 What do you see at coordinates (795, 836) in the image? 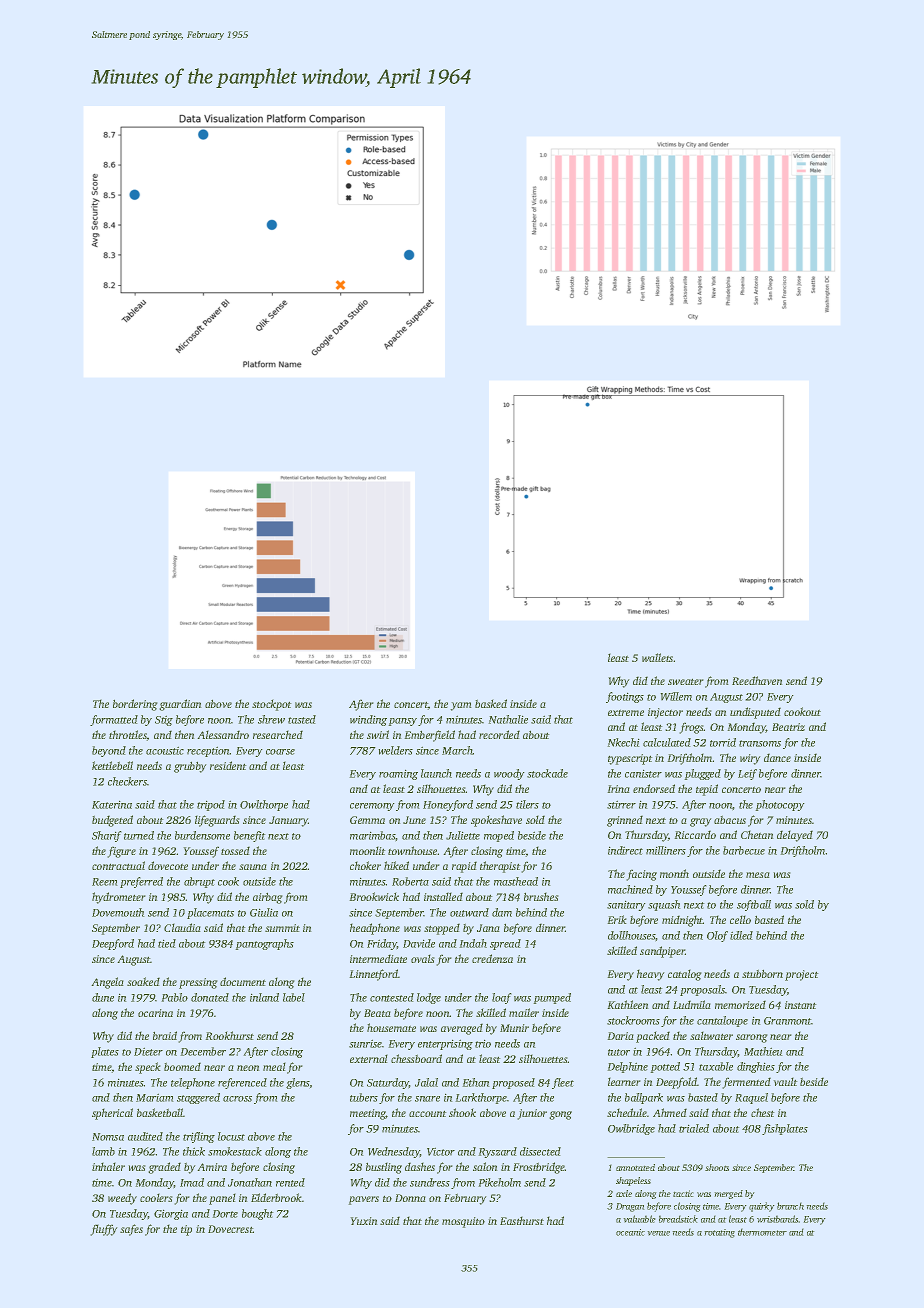
I see `delayed` at bounding box center [795, 836].
